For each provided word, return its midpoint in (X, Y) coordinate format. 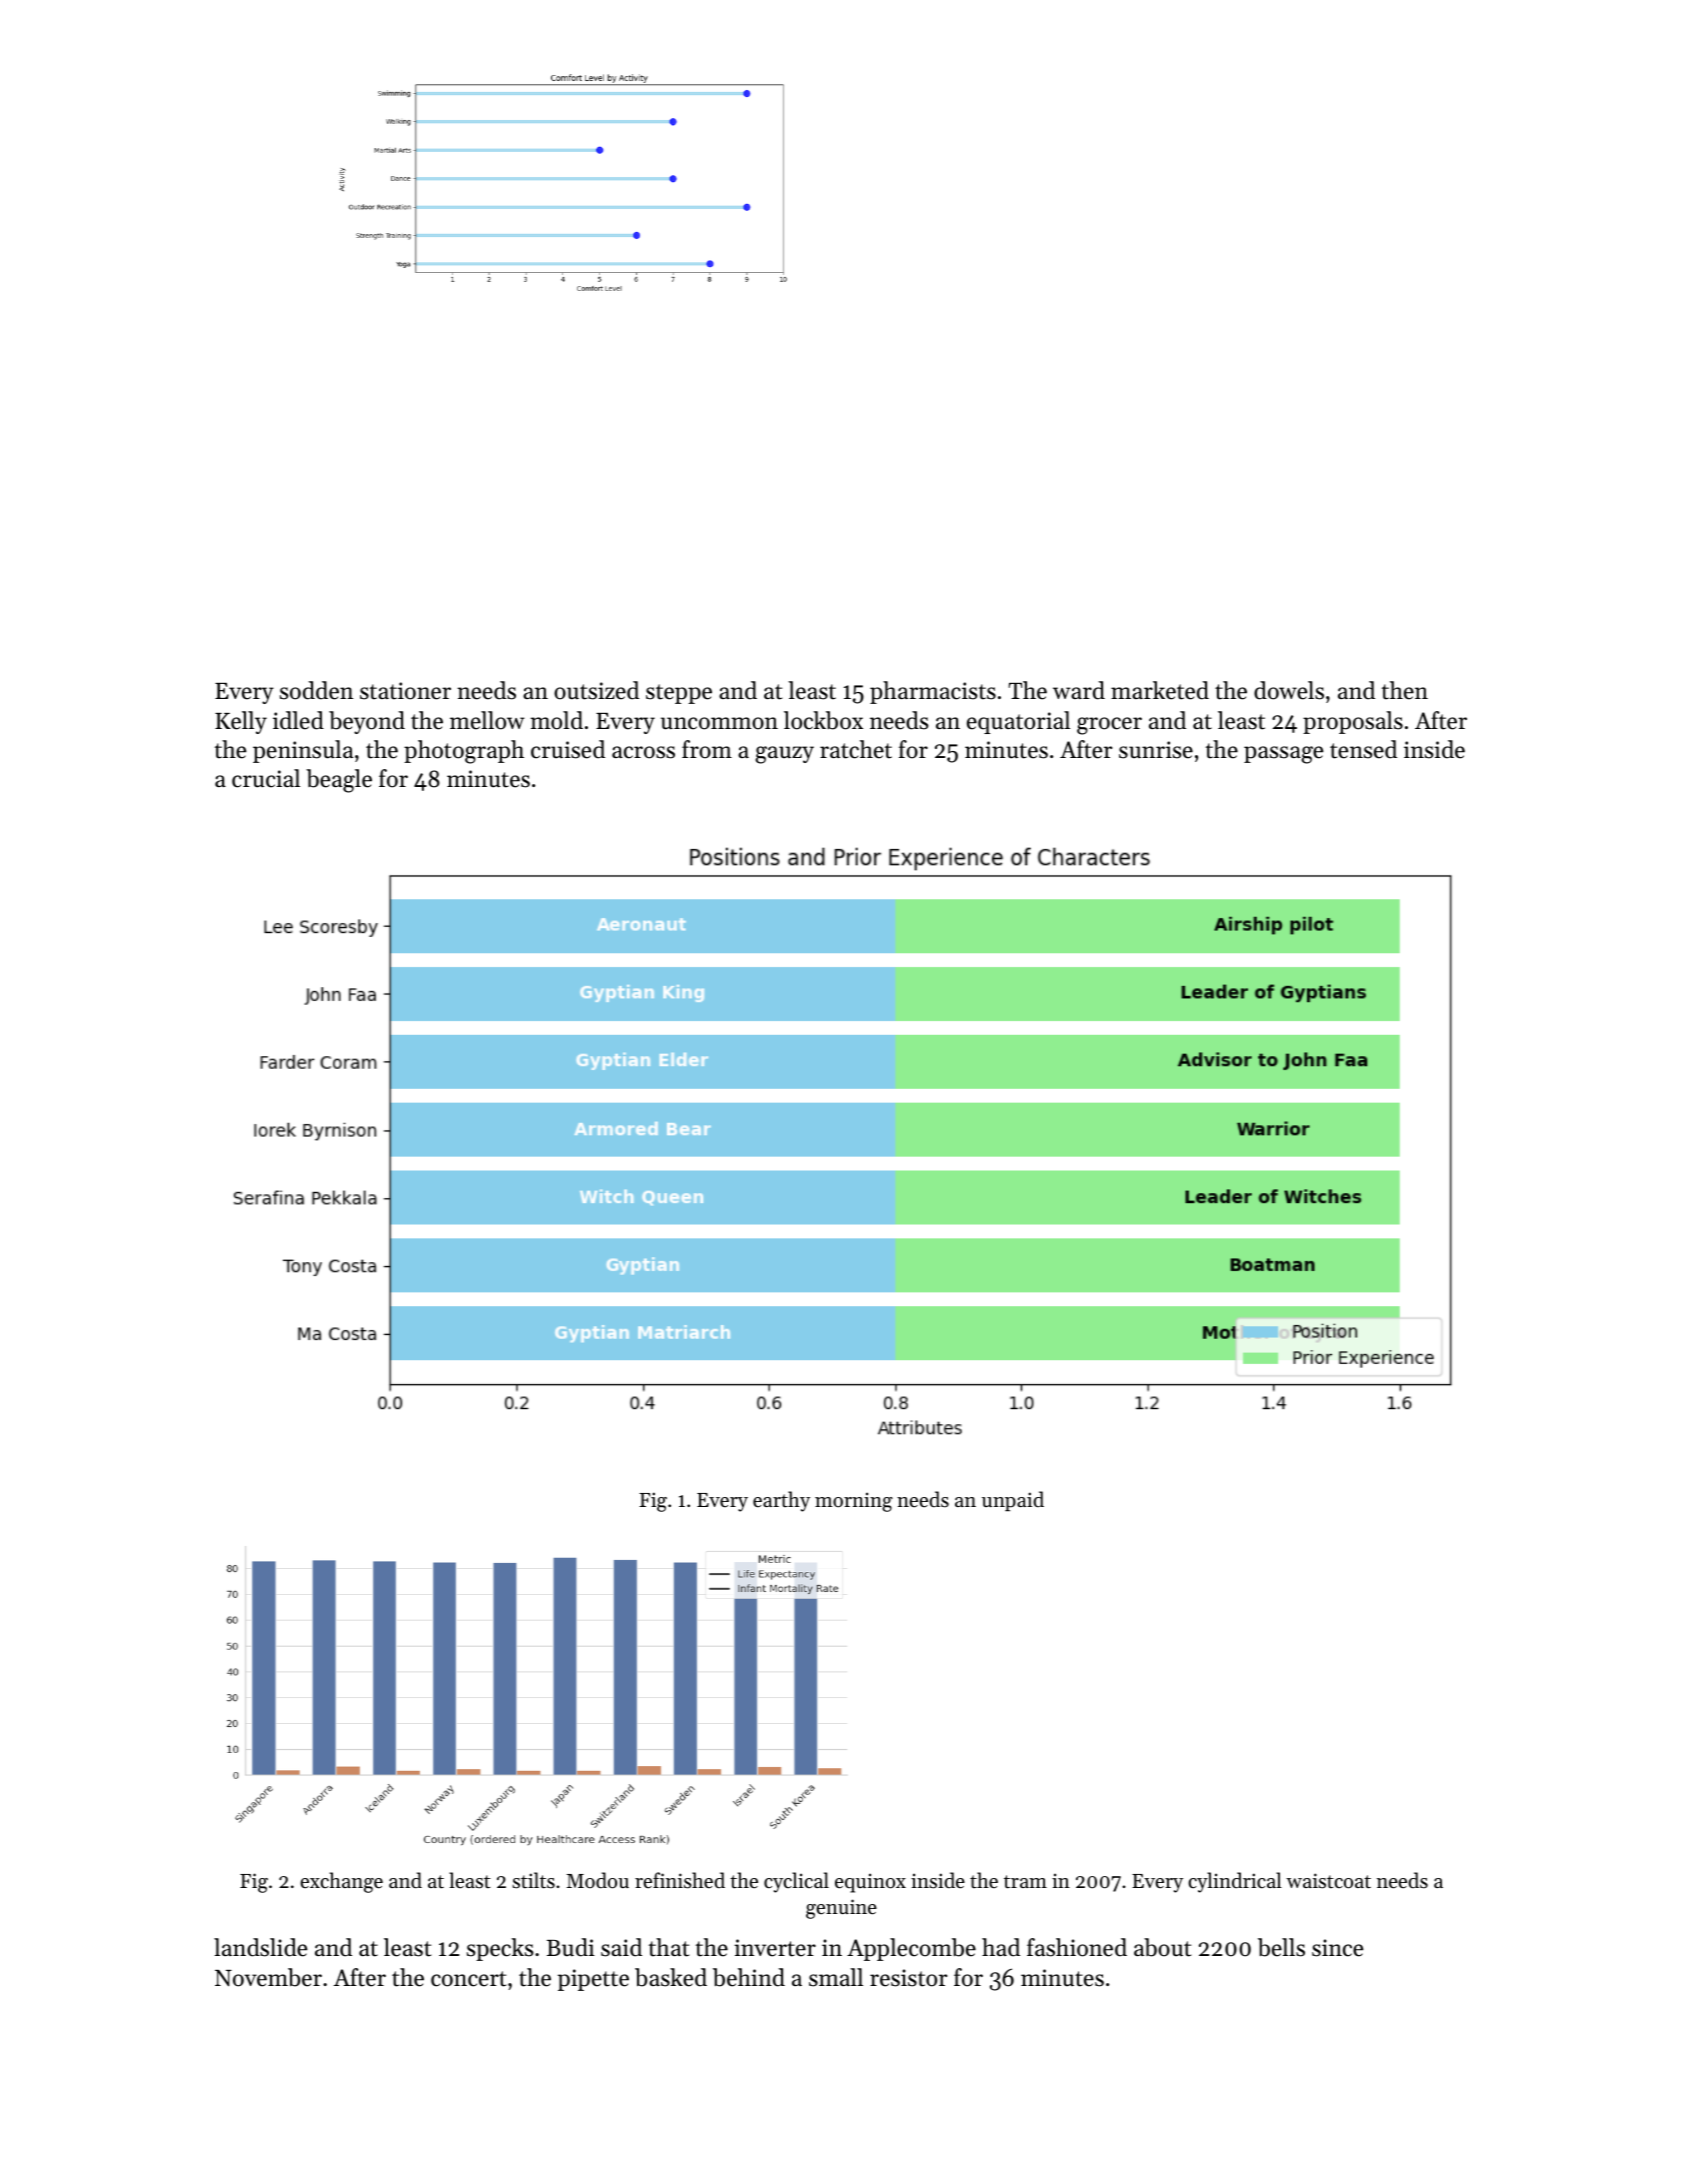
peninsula (303, 751)
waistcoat (1328, 1881)
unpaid (1013, 1501)
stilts (533, 1880)
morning (854, 1502)
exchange (341, 1882)
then (1405, 690)
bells (1281, 1947)
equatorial (1018, 722)
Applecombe (911, 1949)
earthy (781, 1501)
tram (1025, 1882)
